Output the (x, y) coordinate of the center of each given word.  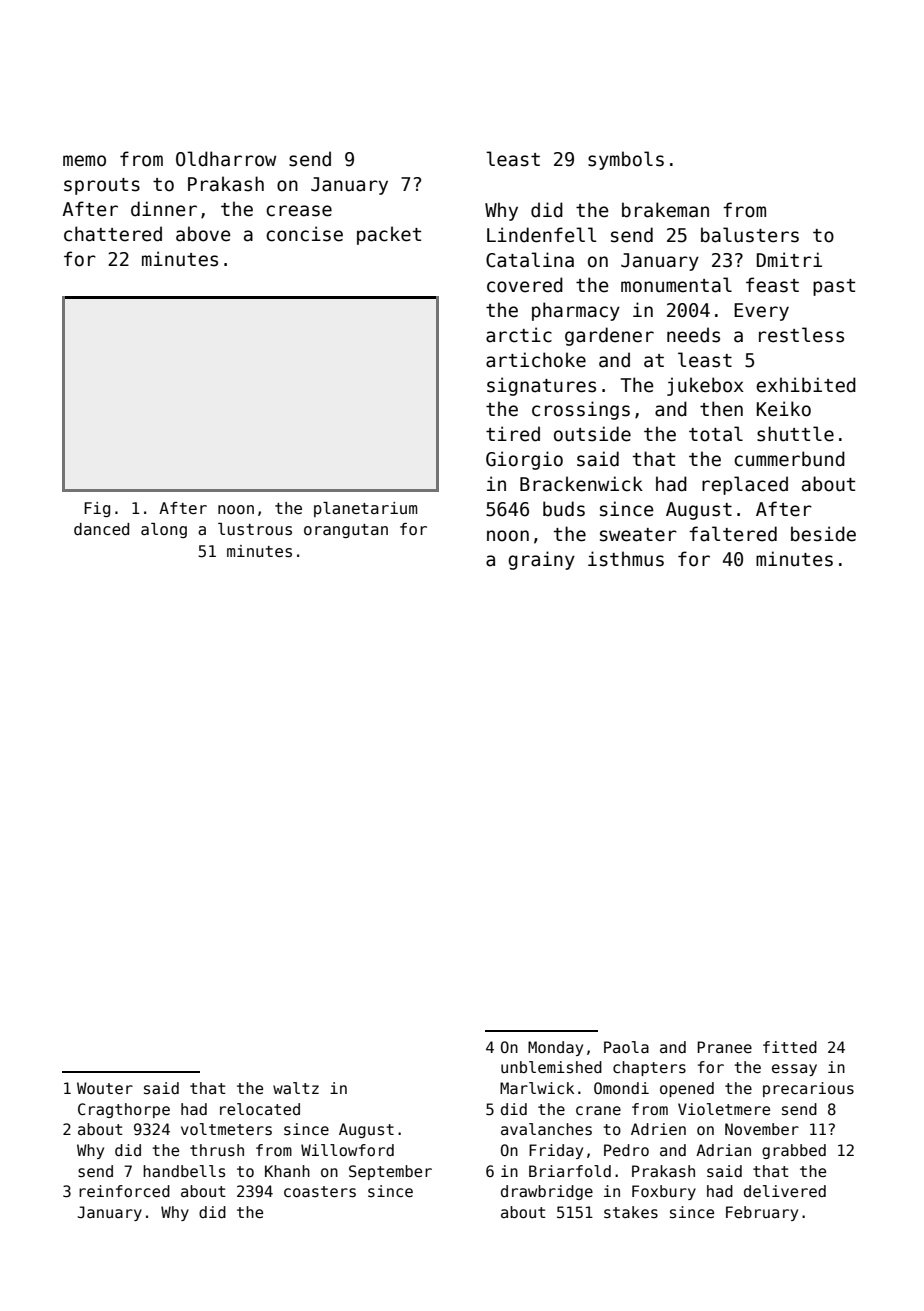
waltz (296, 1088)
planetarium (365, 509)
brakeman (665, 210)
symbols (626, 160)
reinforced (124, 1191)
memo (84, 161)
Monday (555, 1048)
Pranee (724, 1047)
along (164, 530)
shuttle (795, 434)
